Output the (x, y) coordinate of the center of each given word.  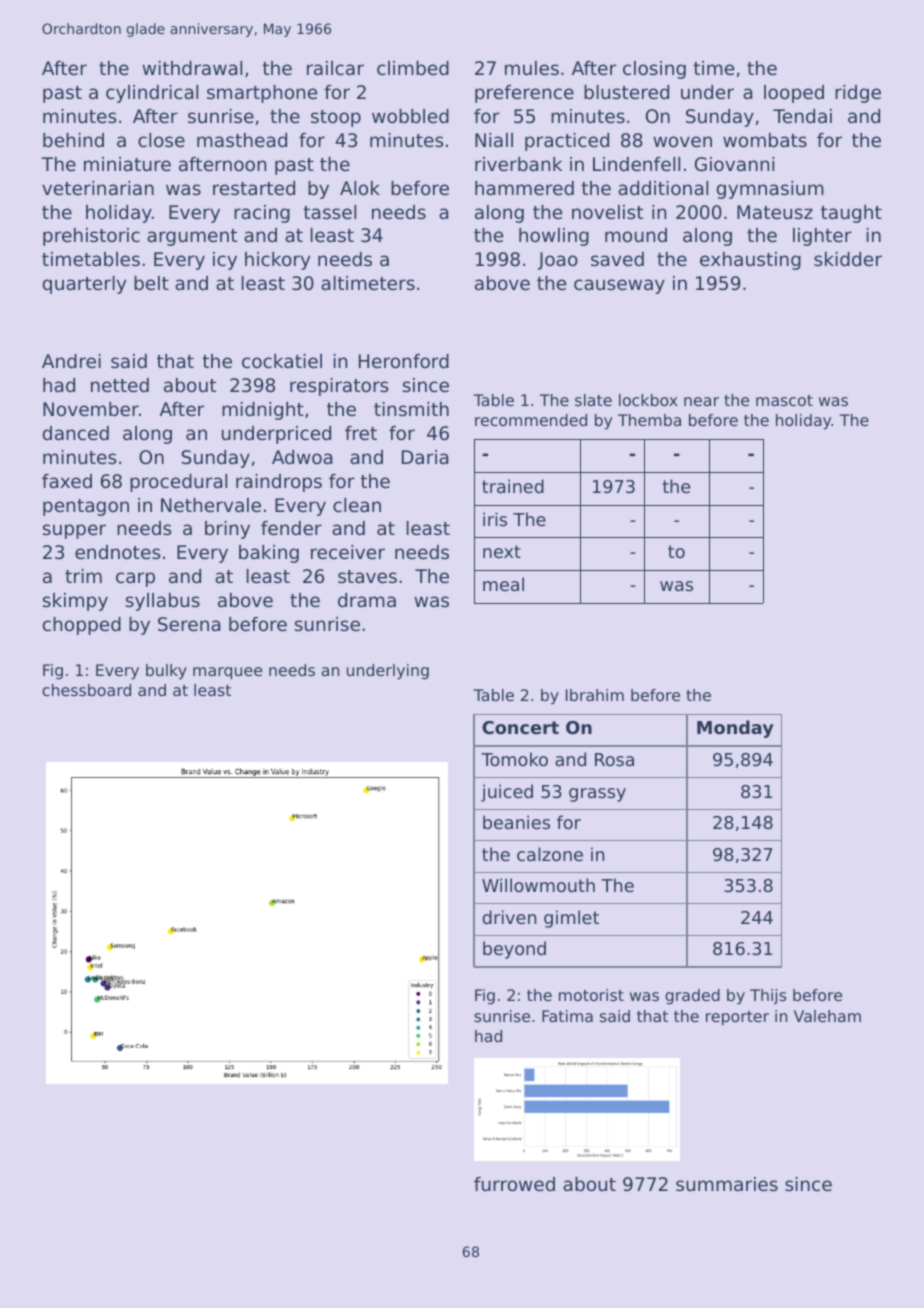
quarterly (84, 285)
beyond (514, 950)
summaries (727, 1184)
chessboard (86, 690)
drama (367, 600)
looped (794, 94)
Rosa (614, 759)
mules (532, 68)
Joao (558, 261)
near (701, 401)
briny (227, 530)
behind (73, 140)
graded (692, 997)
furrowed (514, 1184)
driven (509, 917)
